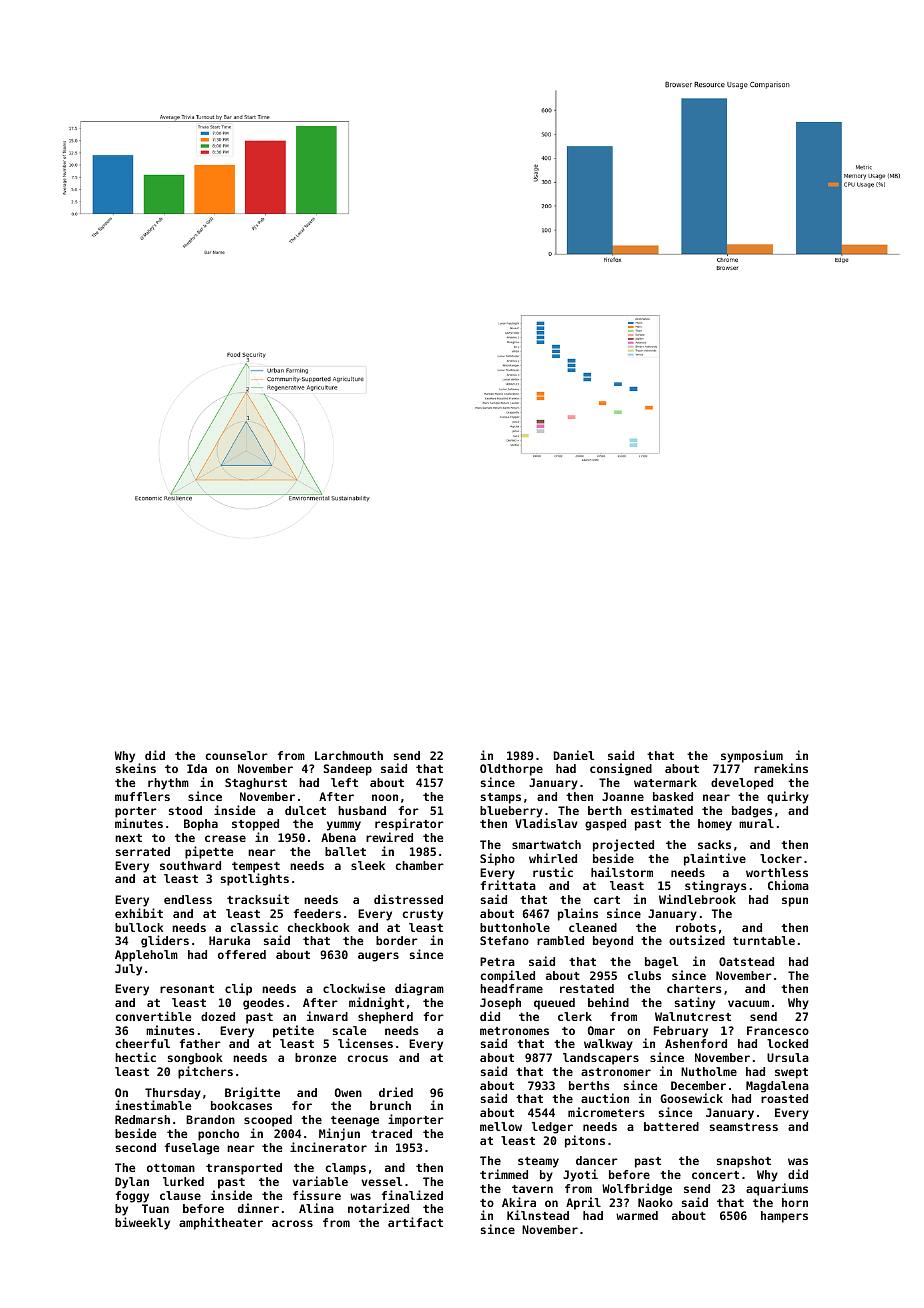 The image size is (924, 1308). Describe the element at coordinates (210, 1119) in the image. I see `Brandon` at that location.
